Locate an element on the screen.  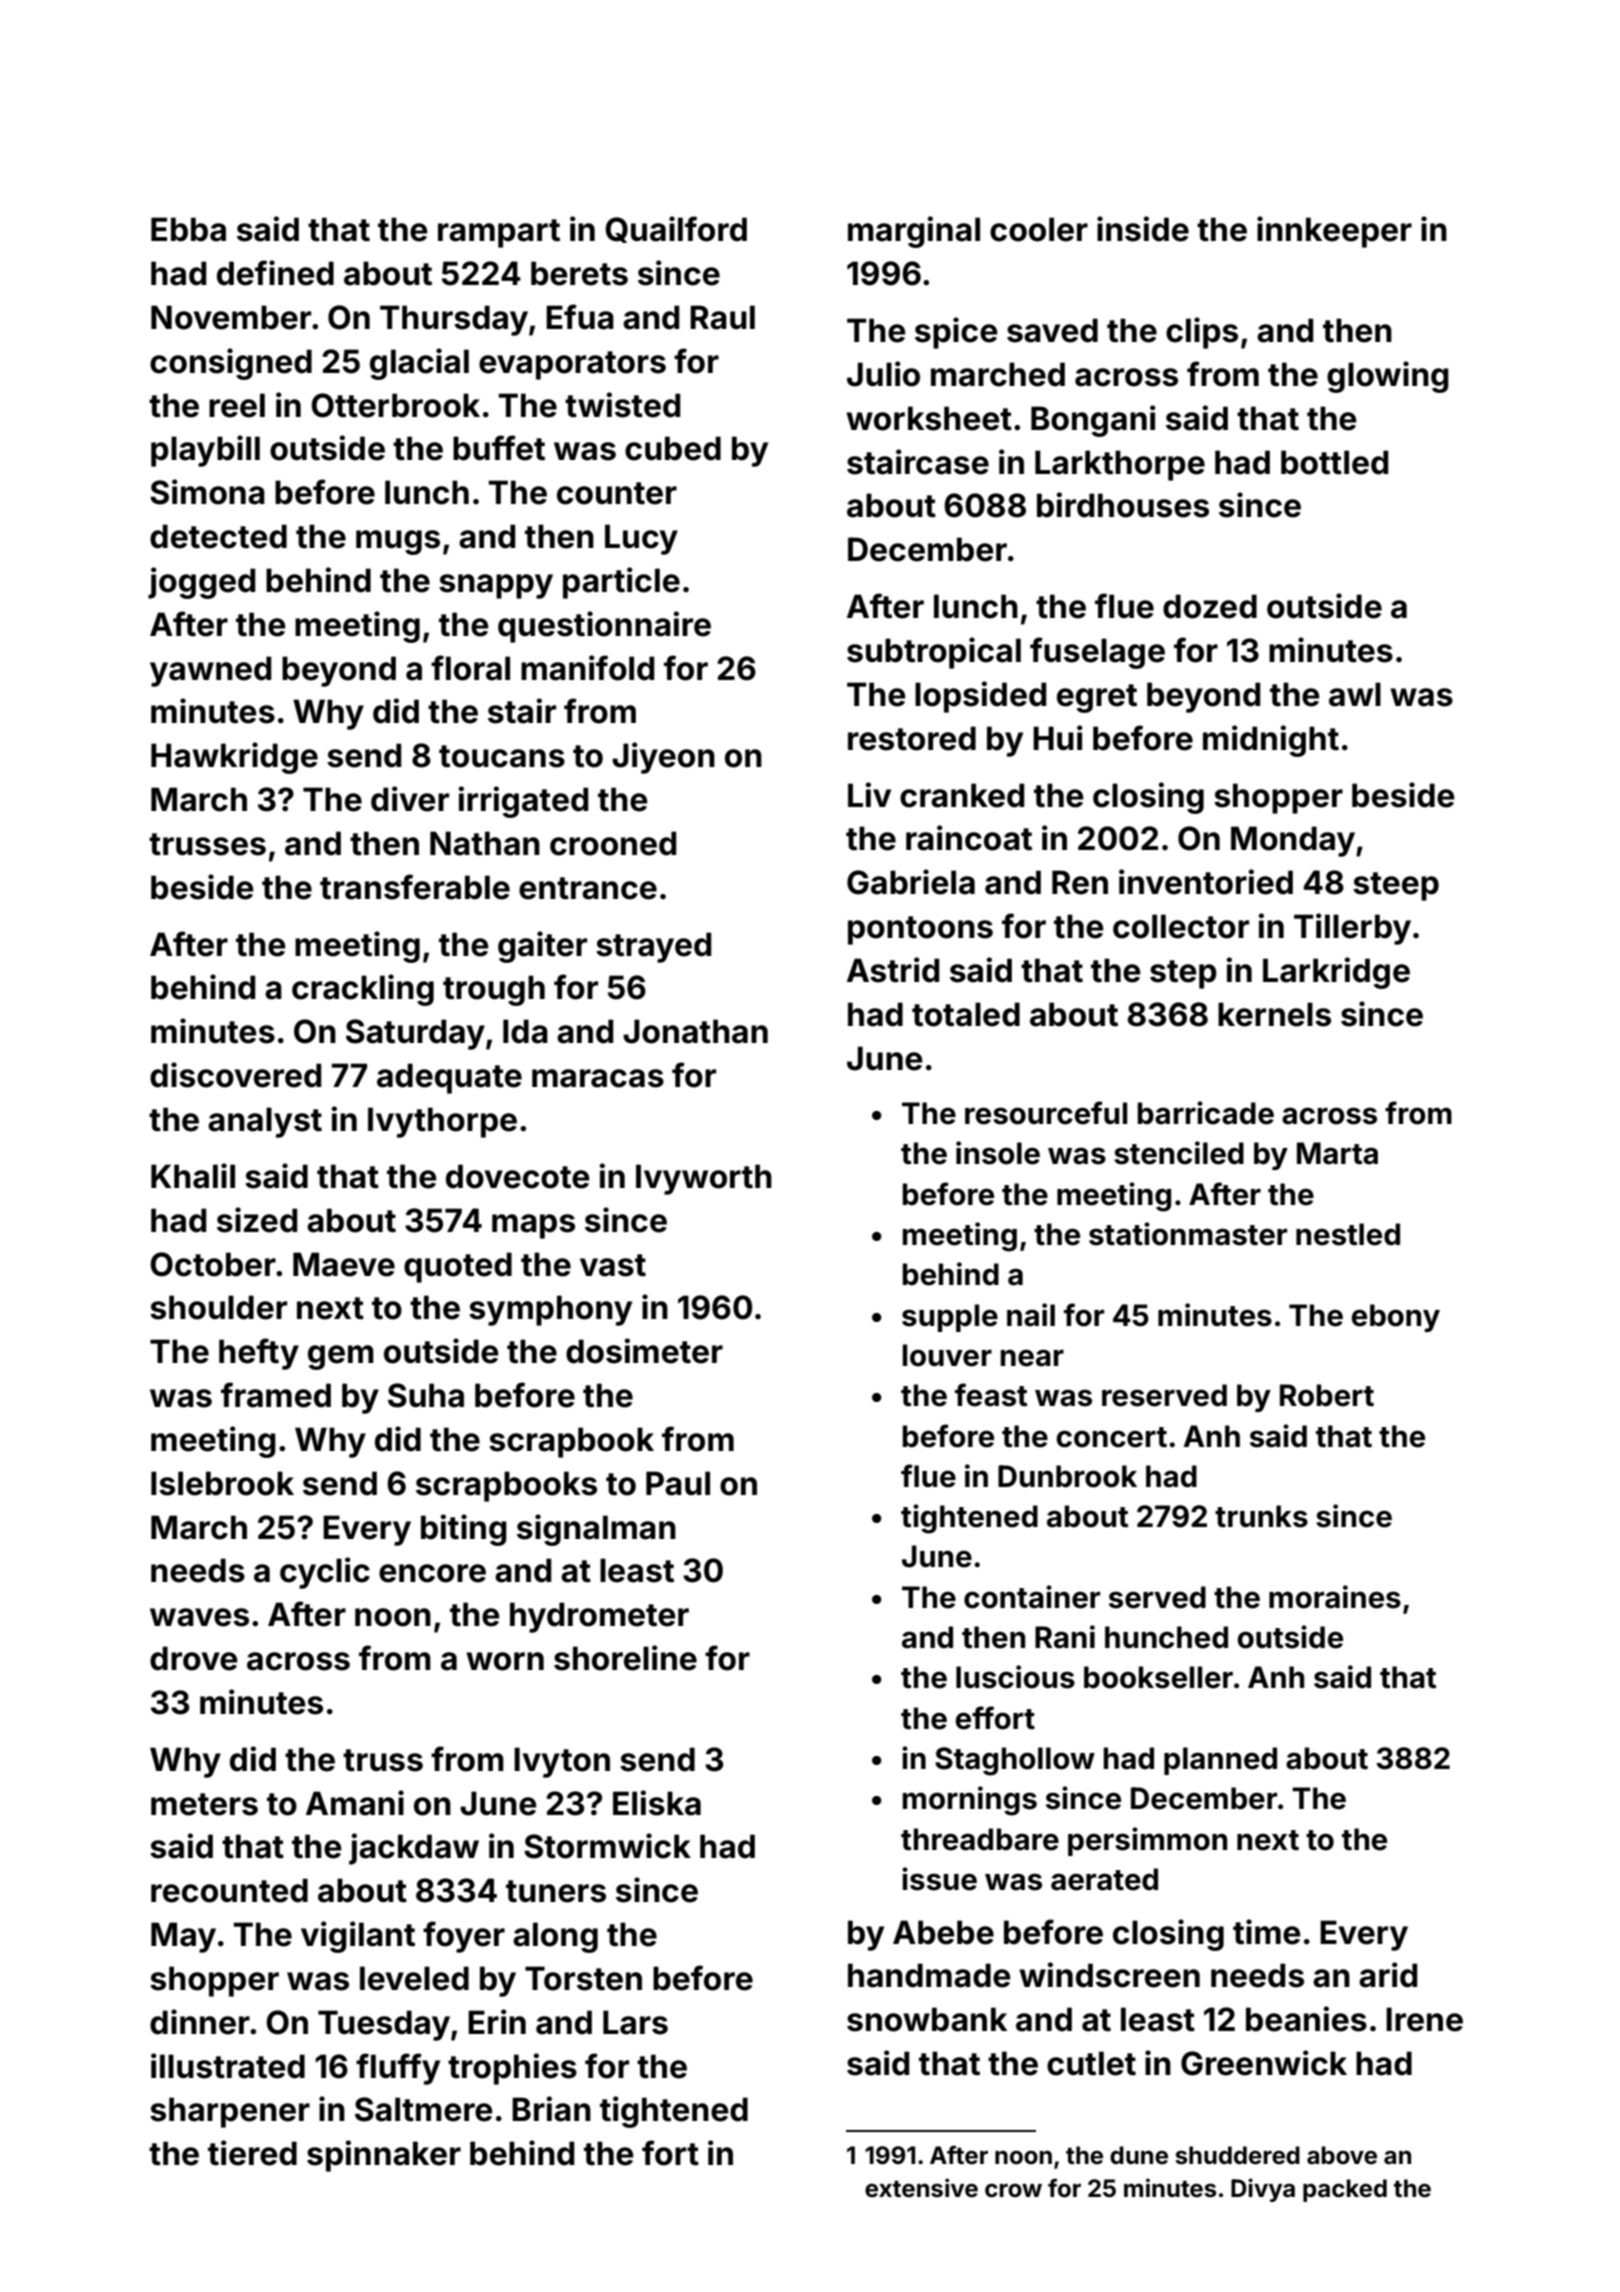
innkeeper is located at coordinates (1334, 232).
